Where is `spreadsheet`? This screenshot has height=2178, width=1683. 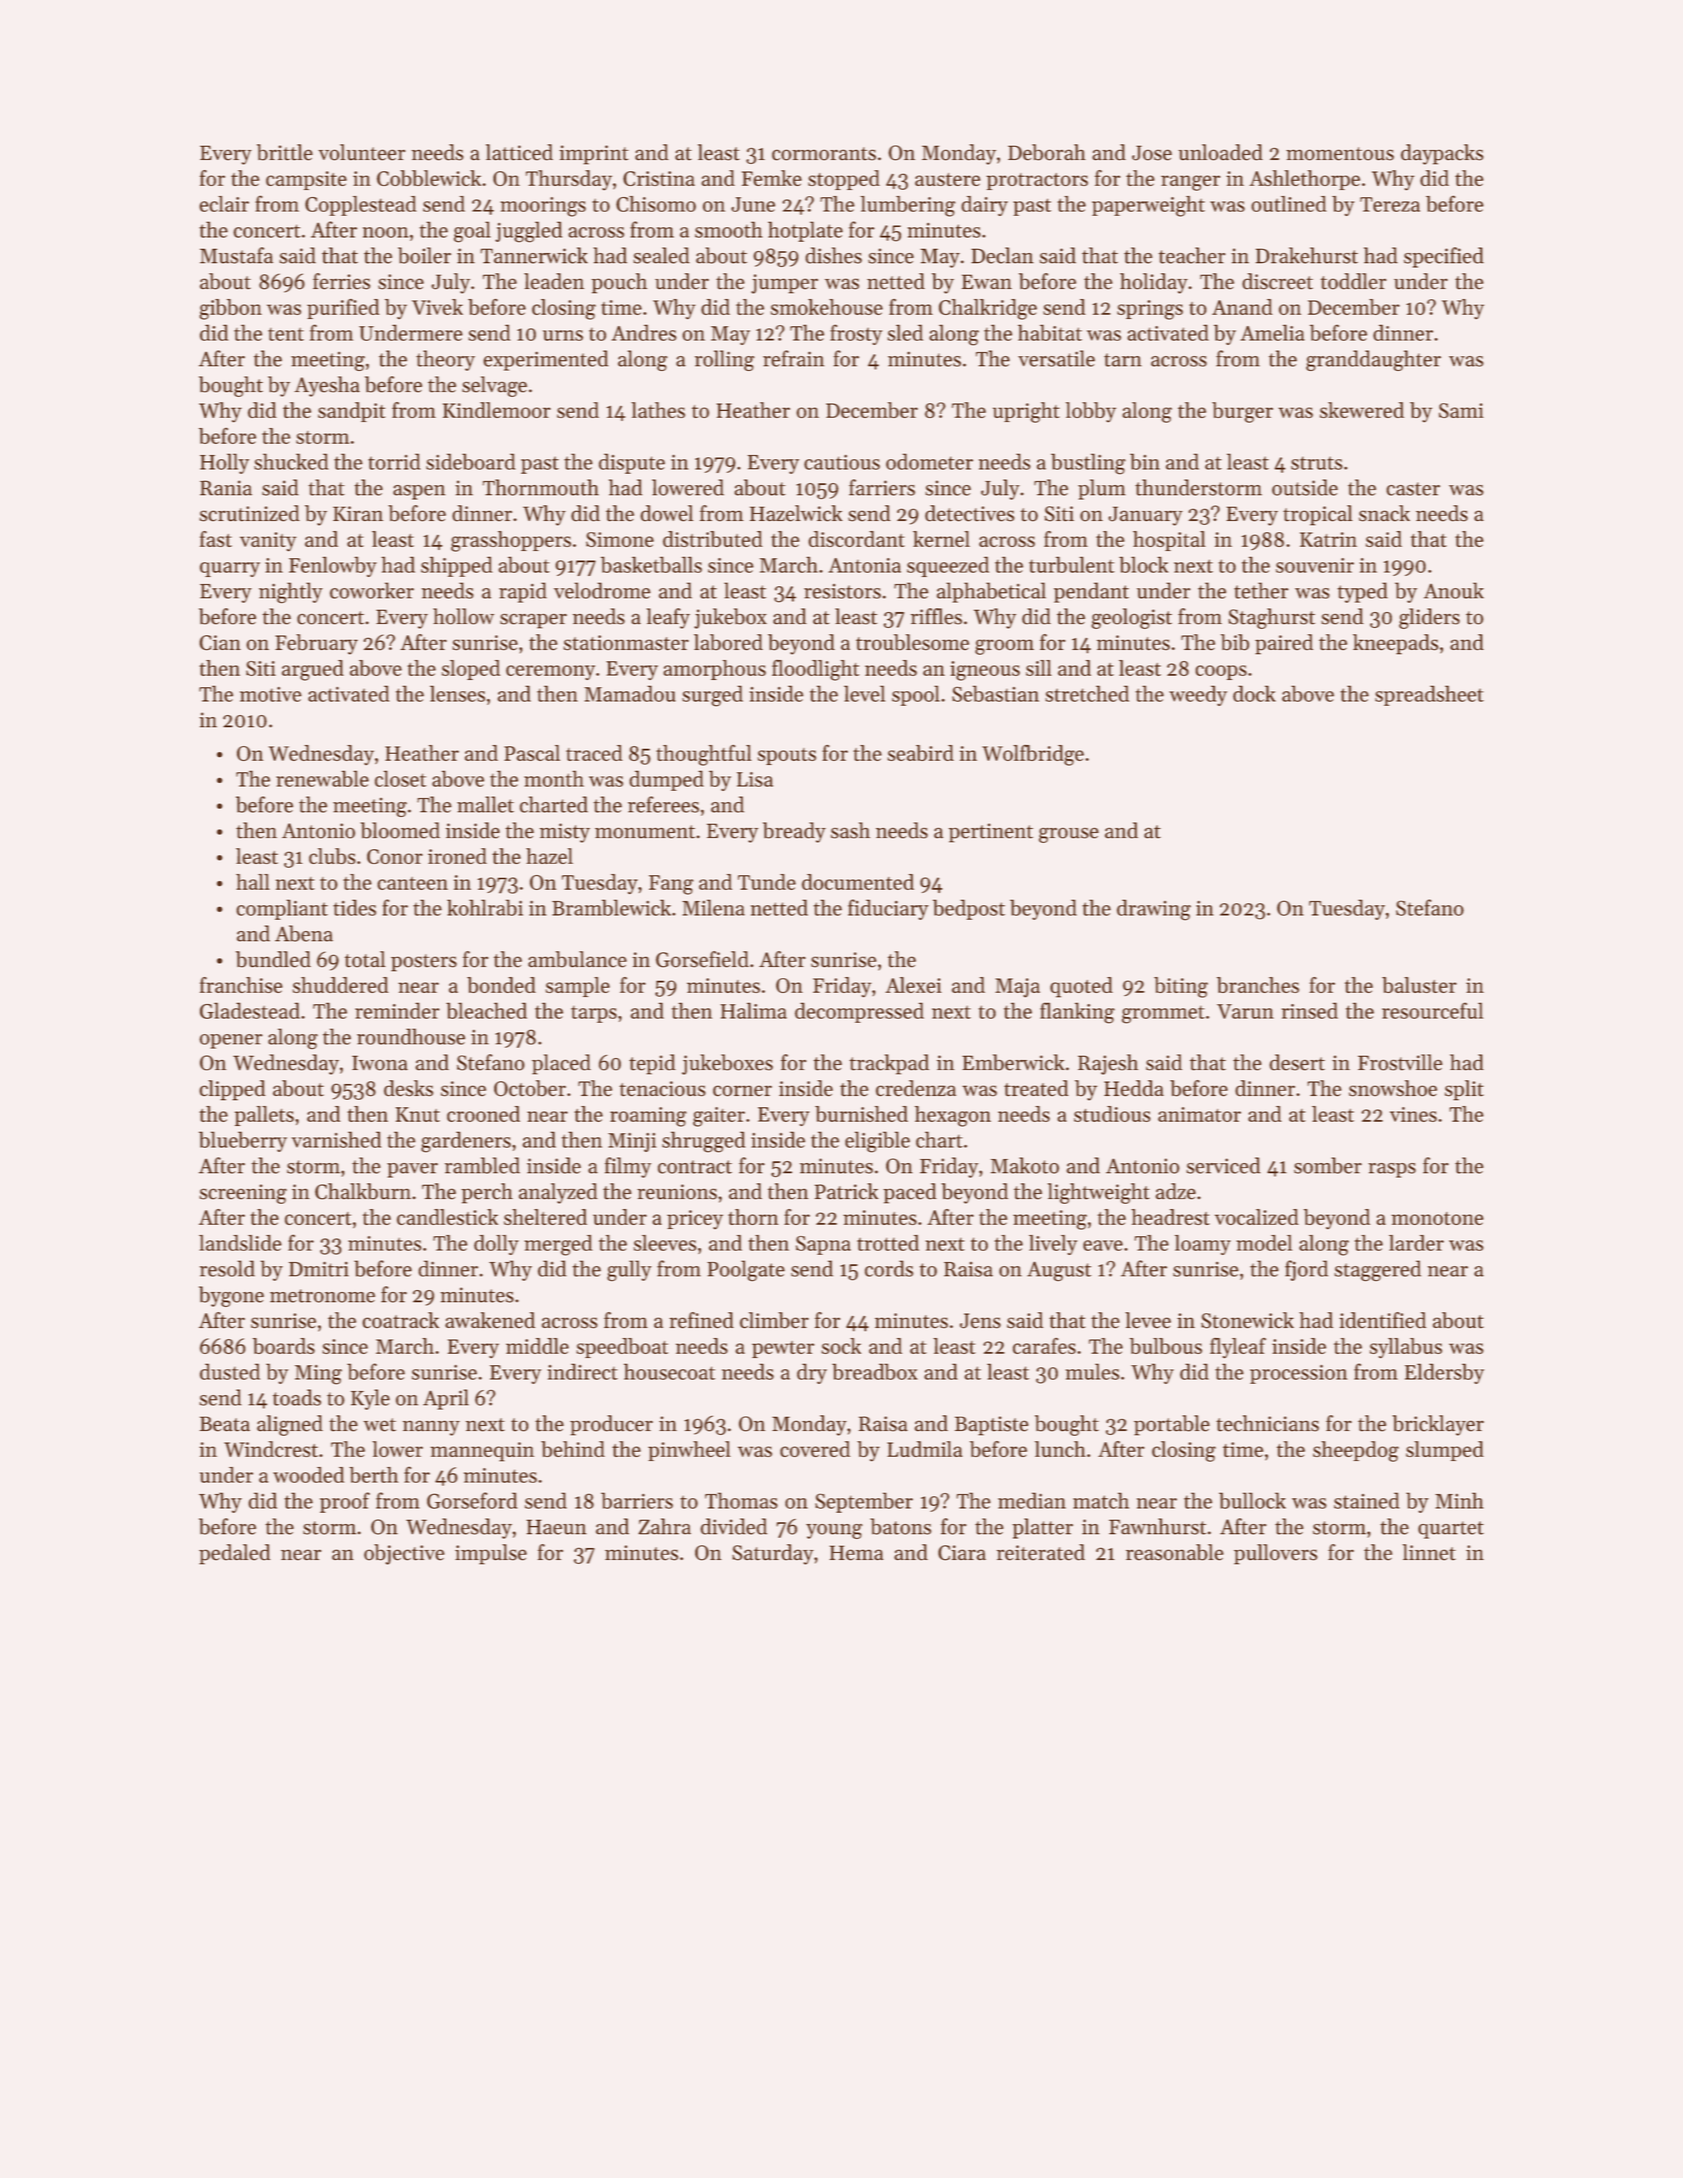
spreadsheet is located at coordinates (1429, 695).
